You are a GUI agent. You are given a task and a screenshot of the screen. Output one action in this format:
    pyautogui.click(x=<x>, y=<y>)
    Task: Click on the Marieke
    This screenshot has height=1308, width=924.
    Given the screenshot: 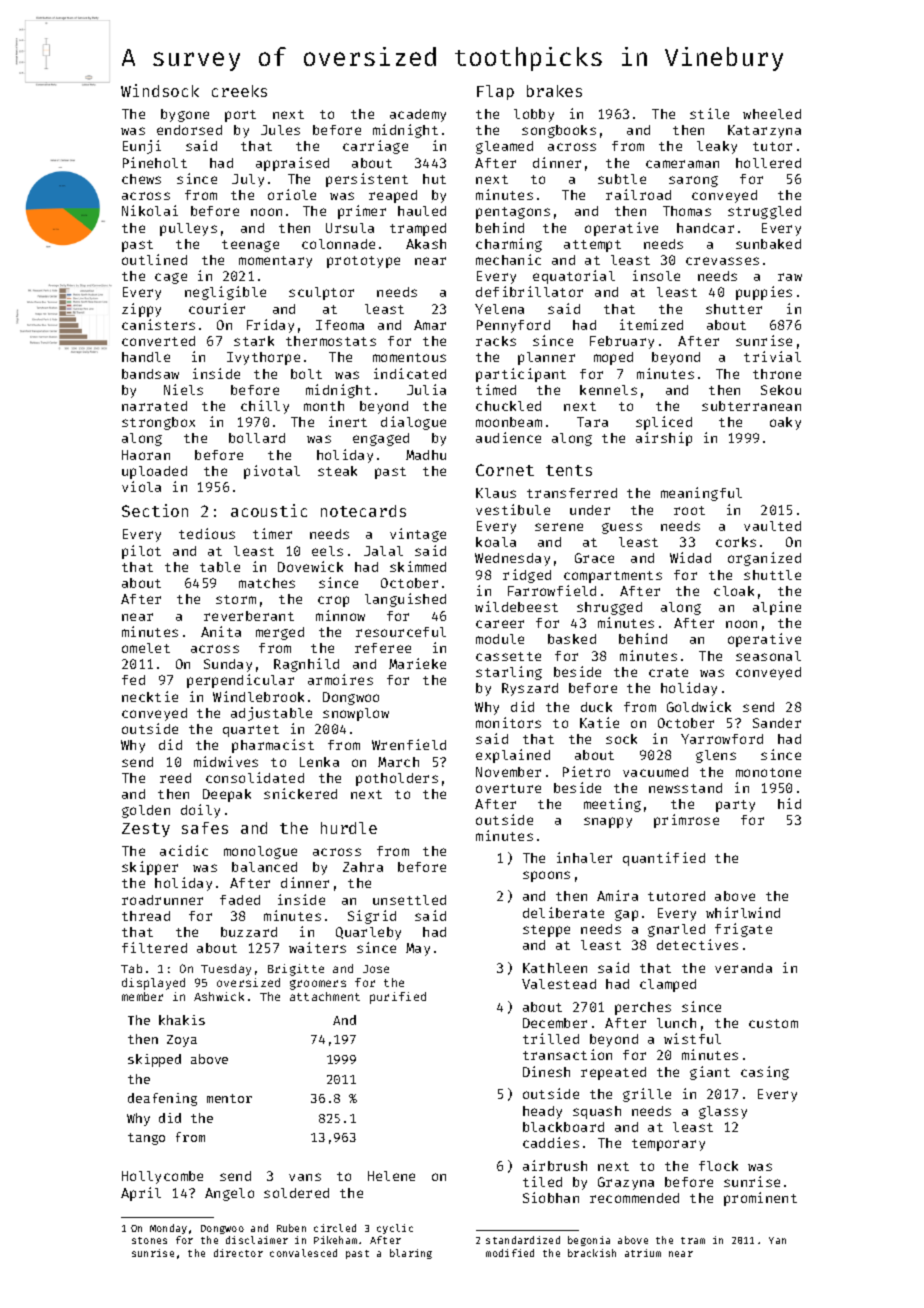 What is the action you would take?
    pyautogui.click(x=417, y=663)
